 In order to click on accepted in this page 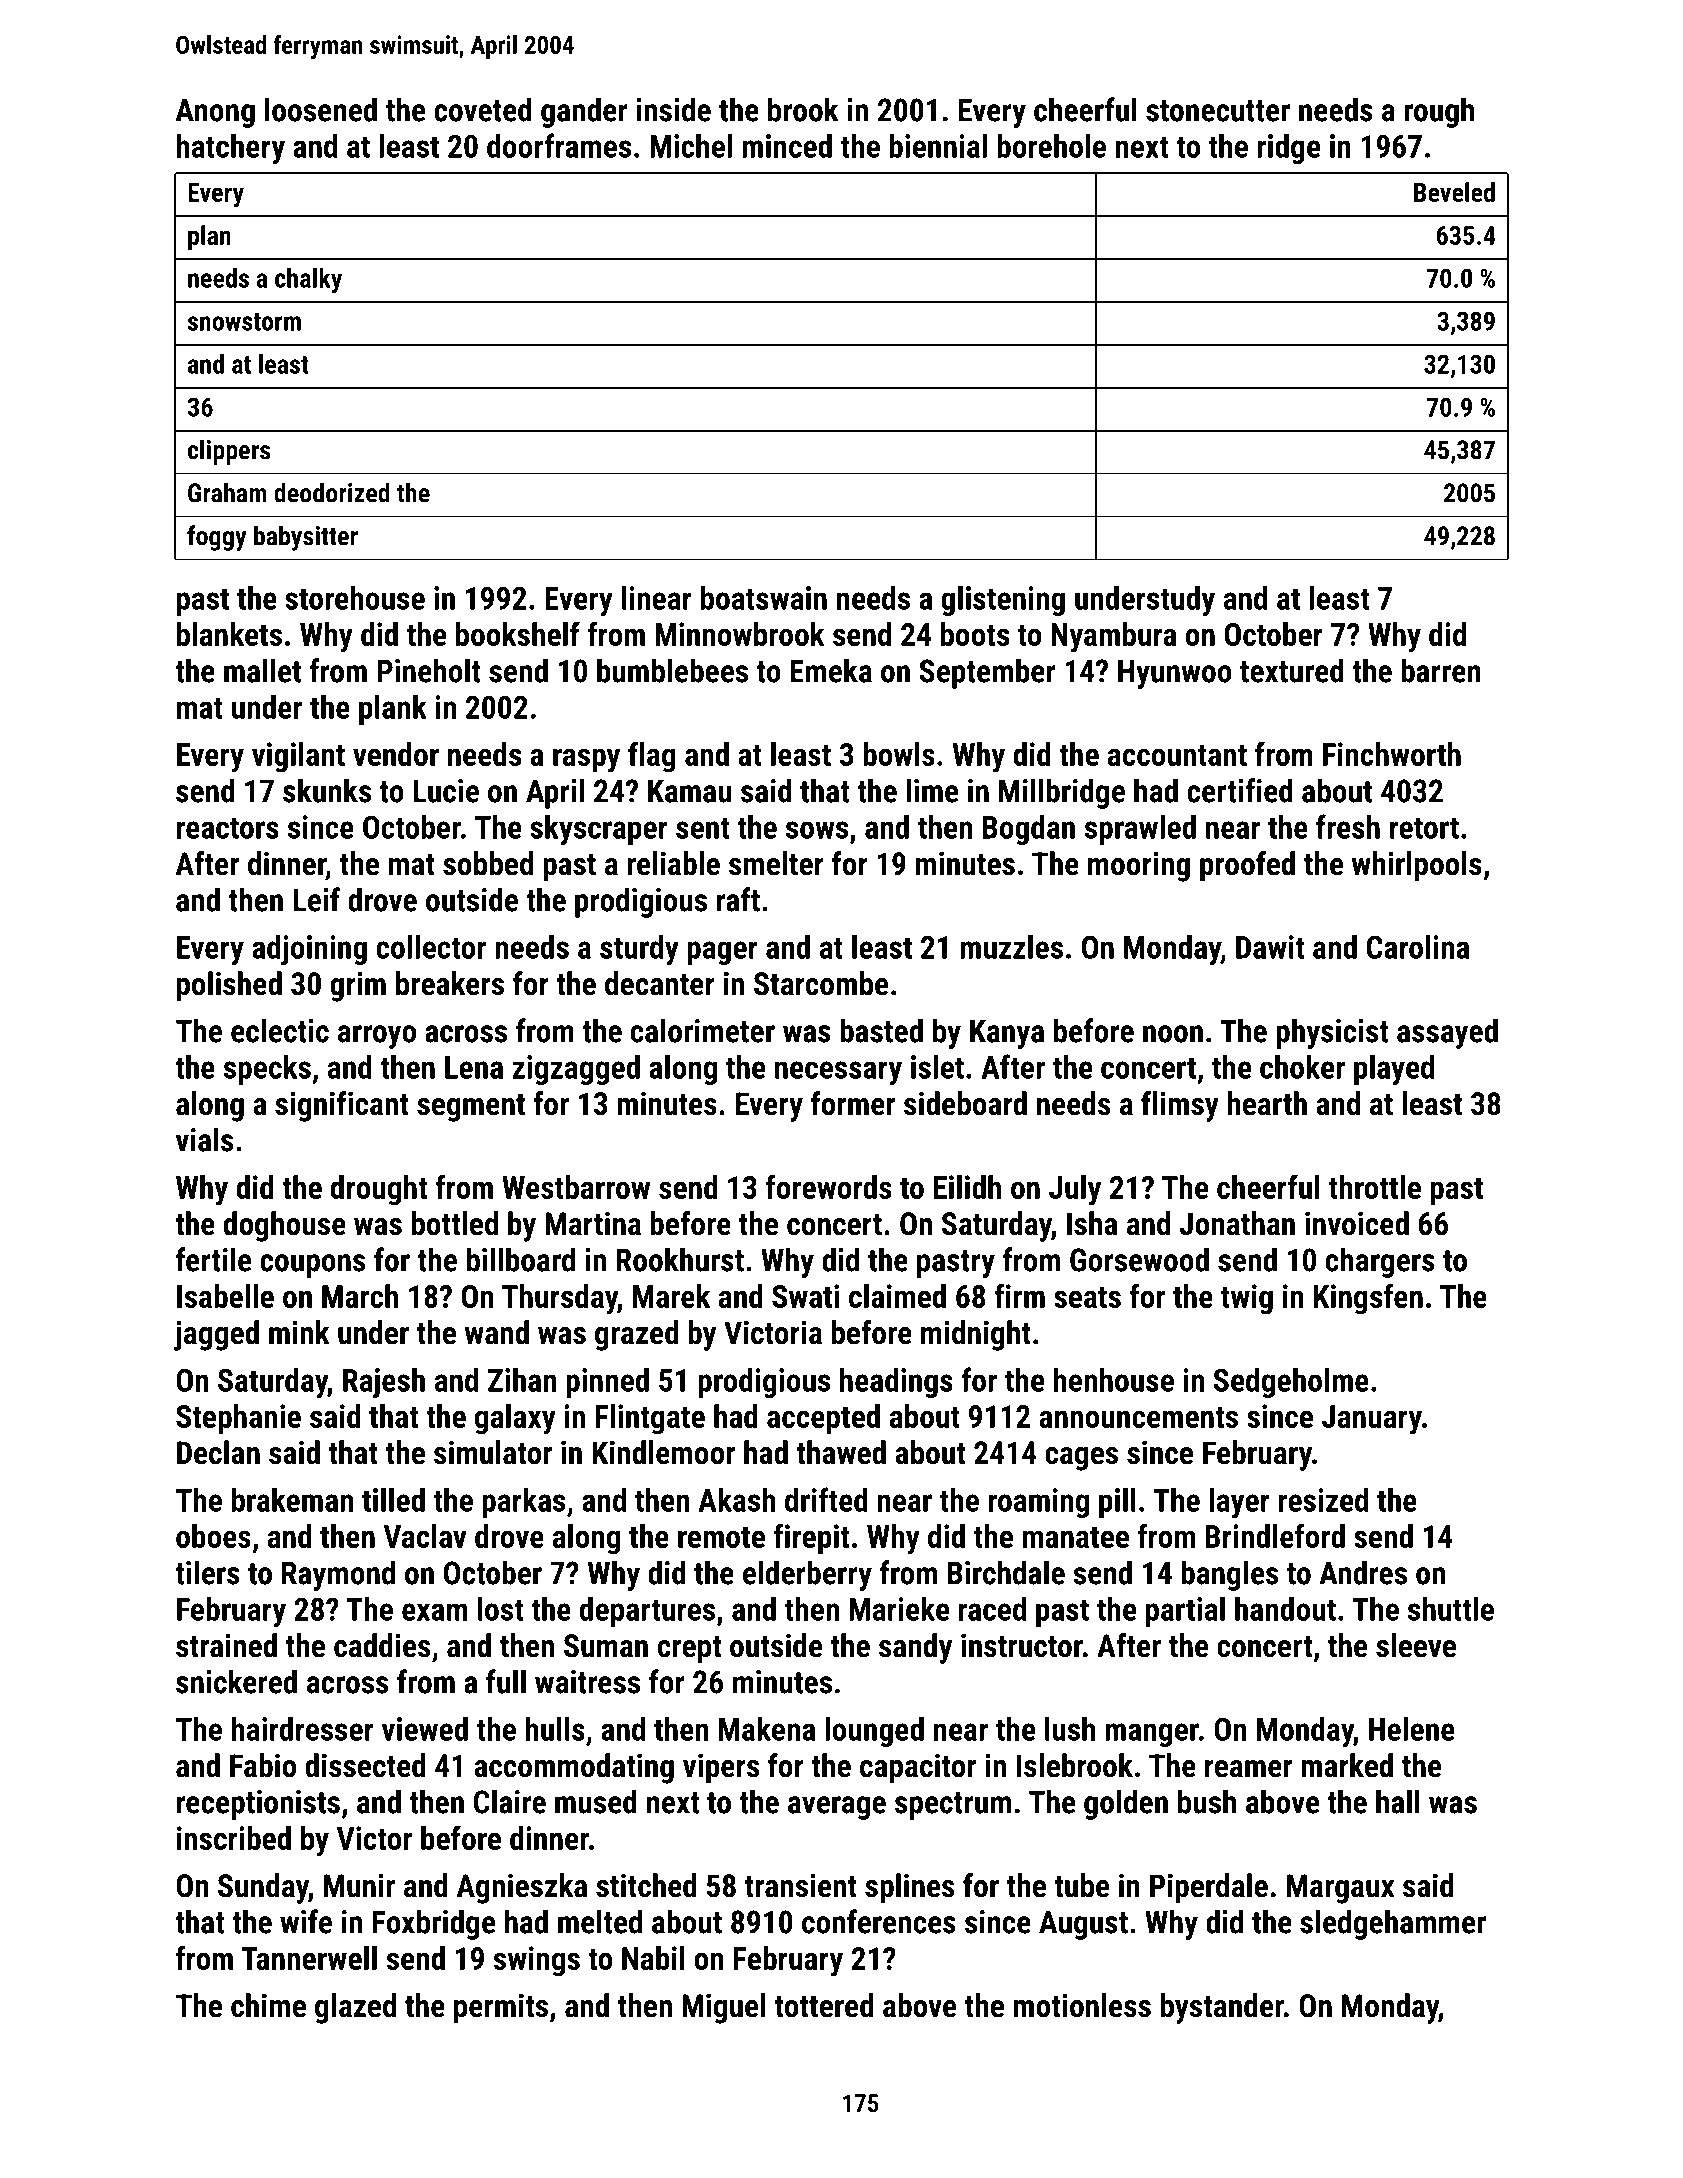, I will do `click(823, 1419)`.
